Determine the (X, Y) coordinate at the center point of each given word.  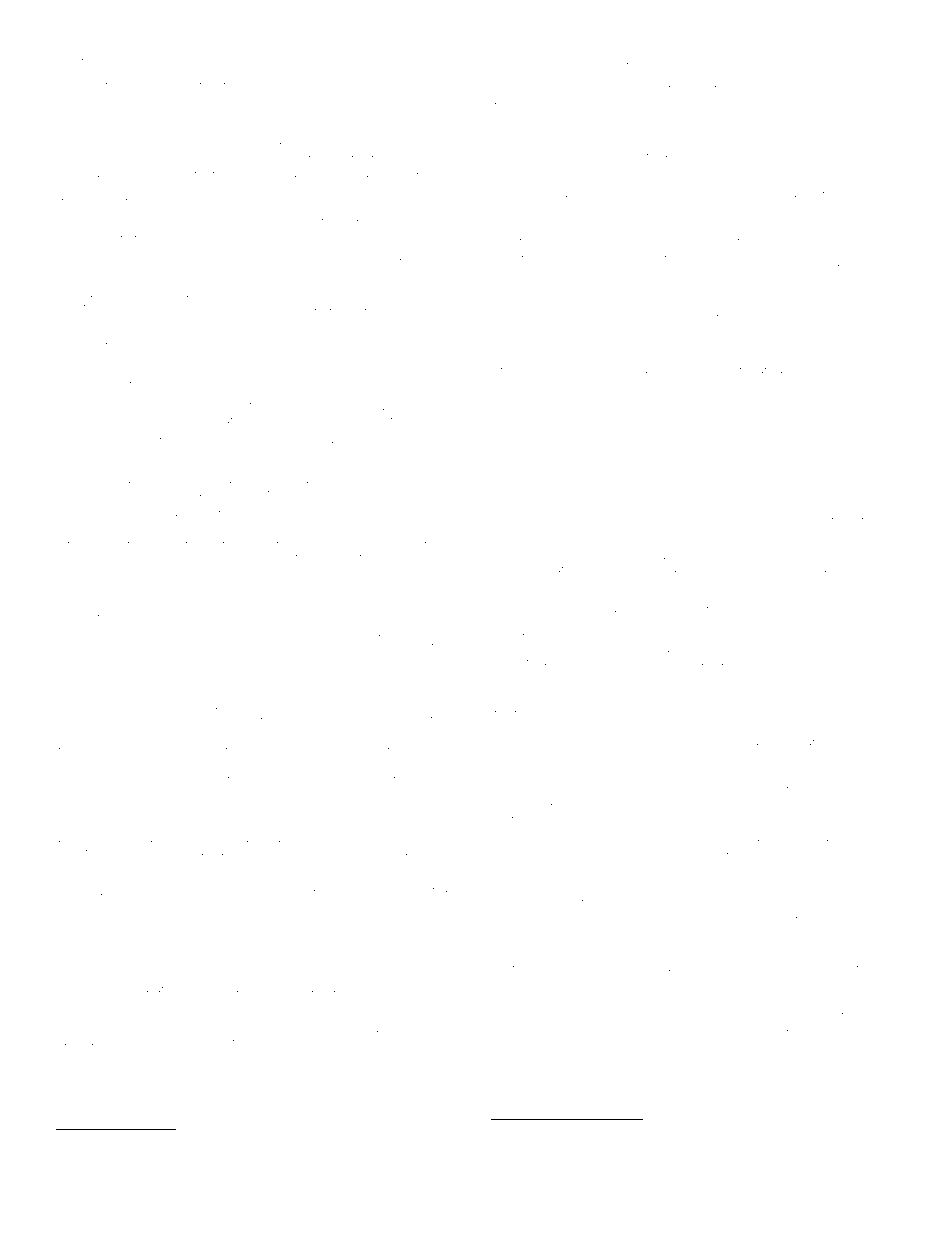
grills (89, 853)
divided (595, 300)
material (97, 294)
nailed (754, 815)
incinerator (189, 174)
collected (554, 502)
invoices (848, 816)
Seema (122, 453)
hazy (805, 89)
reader (553, 802)
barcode (557, 154)
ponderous (716, 583)
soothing (692, 318)
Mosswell (514, 901)
